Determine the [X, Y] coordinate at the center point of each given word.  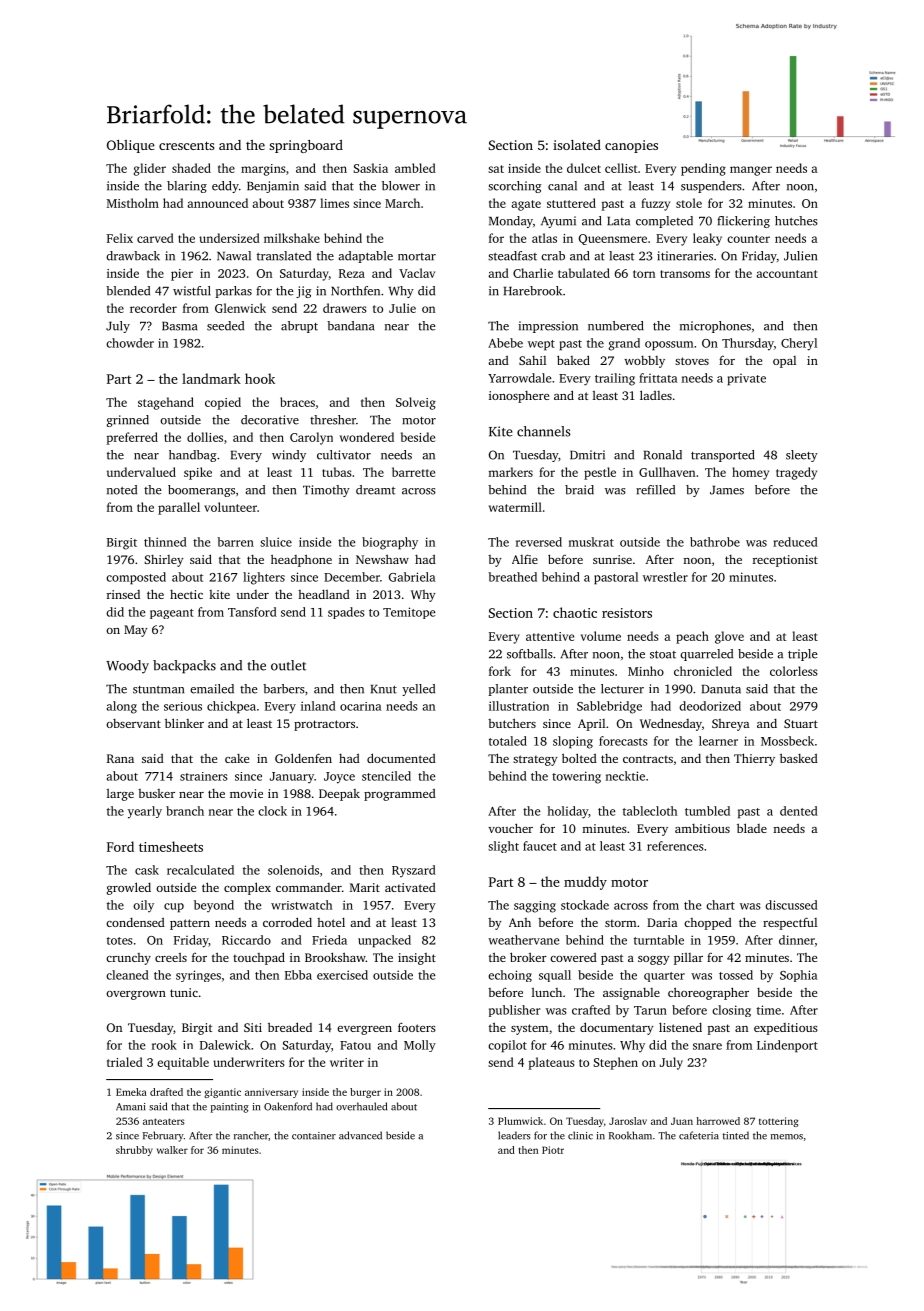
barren [236, 542]
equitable [183, 1063]
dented [799, 811]
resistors [627, 613]
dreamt [375, 490]
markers [510, 472]
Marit [365, 887]
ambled [415, 168]
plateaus [551, 1063]
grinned [127, 421]
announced [217, 203]
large [120, 795]
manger [751, 171]
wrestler [665, 577]
